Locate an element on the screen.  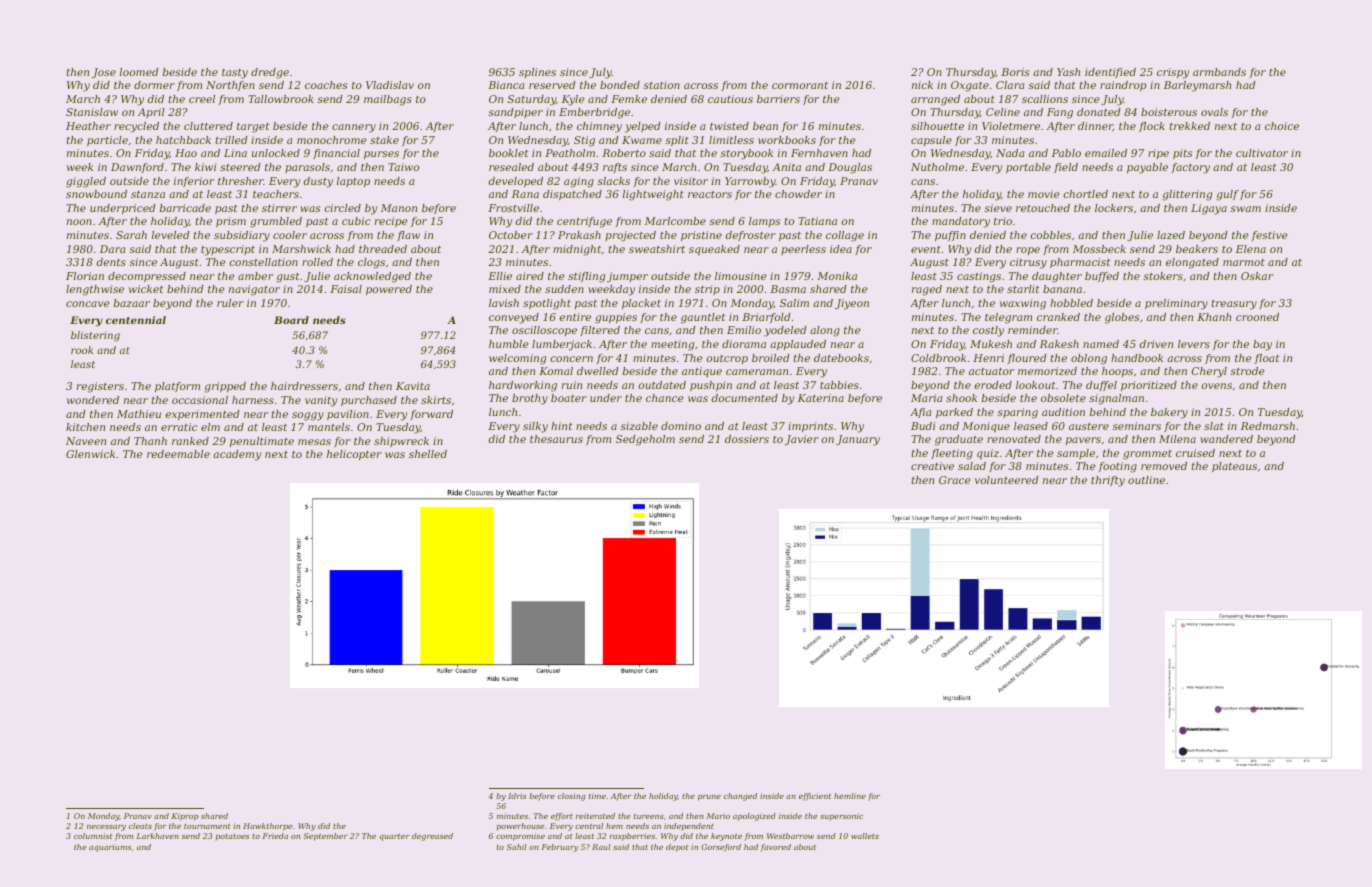
Fernhaven is located at coordinates (819, 153).
